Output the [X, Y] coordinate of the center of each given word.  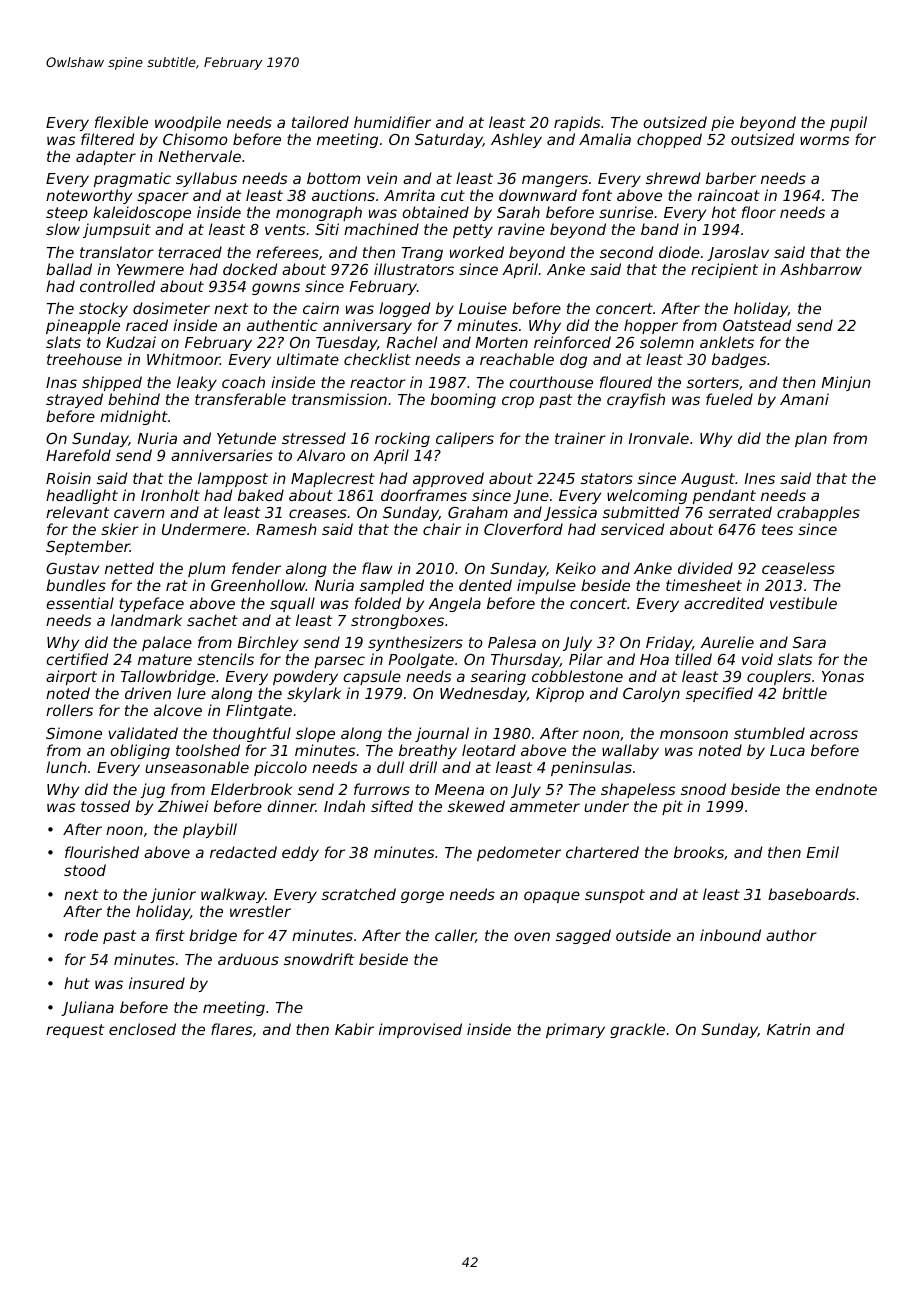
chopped [669, 140]
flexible [121, 122]
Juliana [87, 1008]
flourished [102, 852]
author [791, 935]
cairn [321, 308]
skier [120, 529]
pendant [724, 496]
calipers [465, 439]
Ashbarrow [821, 269]
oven [532, 936]
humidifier [392, 122]
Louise [483, 308]
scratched [359, 894]
